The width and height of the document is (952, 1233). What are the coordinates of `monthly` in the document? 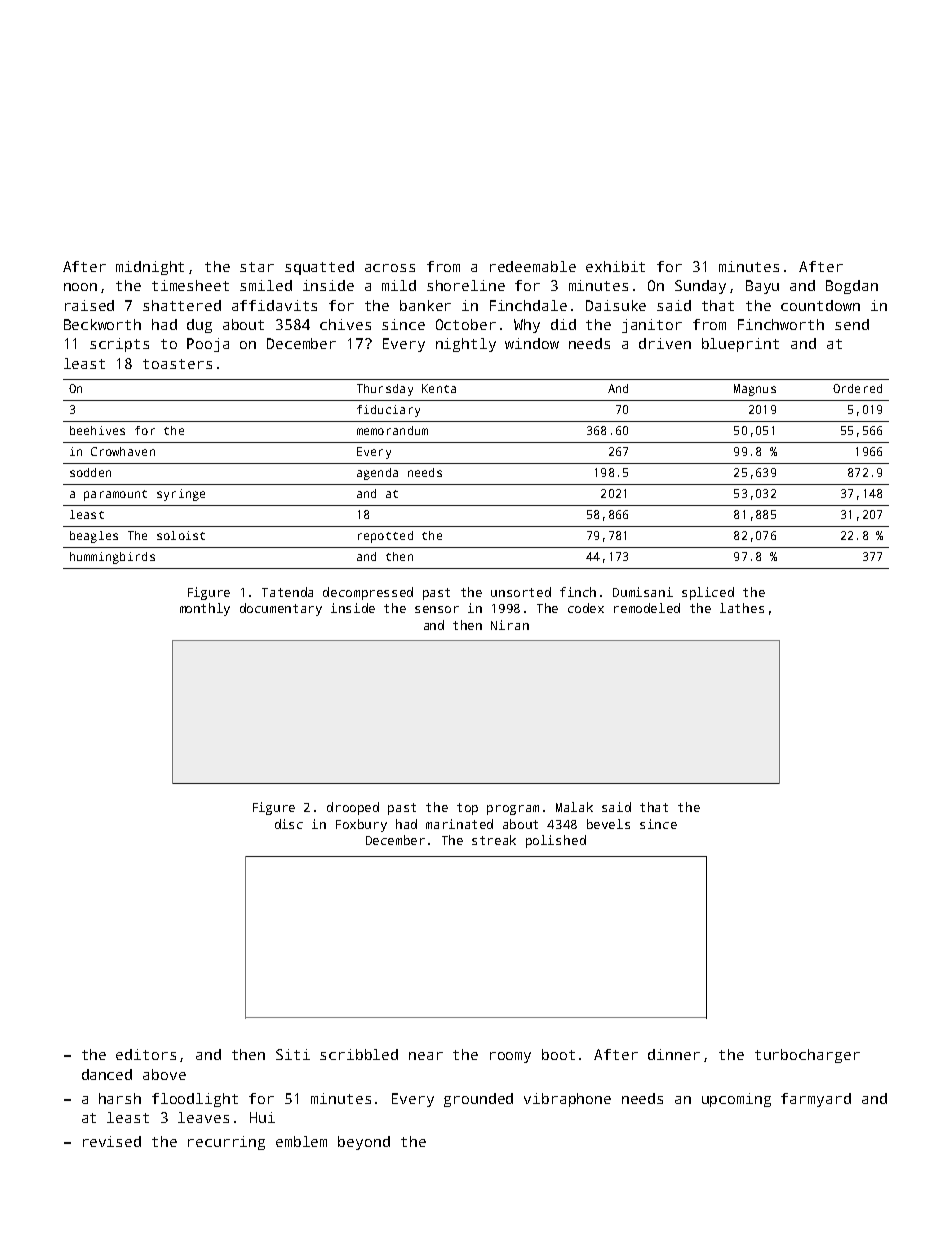 It's located at (205, 609).
